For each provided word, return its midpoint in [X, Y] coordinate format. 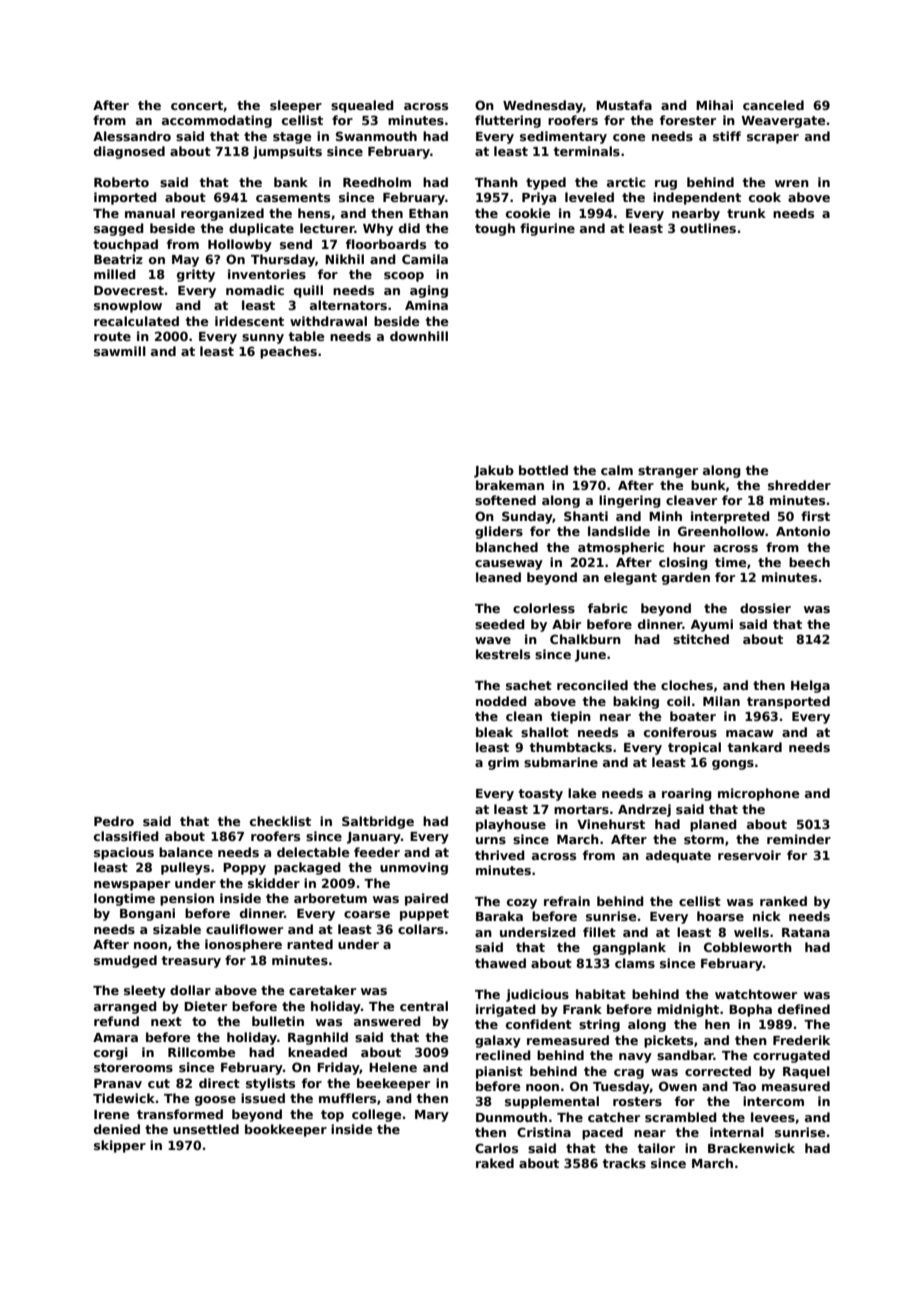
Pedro [114, 821]
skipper [120, 1146]
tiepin [571, 717]
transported [788, 702]
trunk [746, 213]
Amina [426, 305]
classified [126, 836]
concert [197, 105]
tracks [624, 1163]
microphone [759, 794]
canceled [773, 105]
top [332, 1116]
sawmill [120, 351]
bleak [494, 732]
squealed [362, 106]
